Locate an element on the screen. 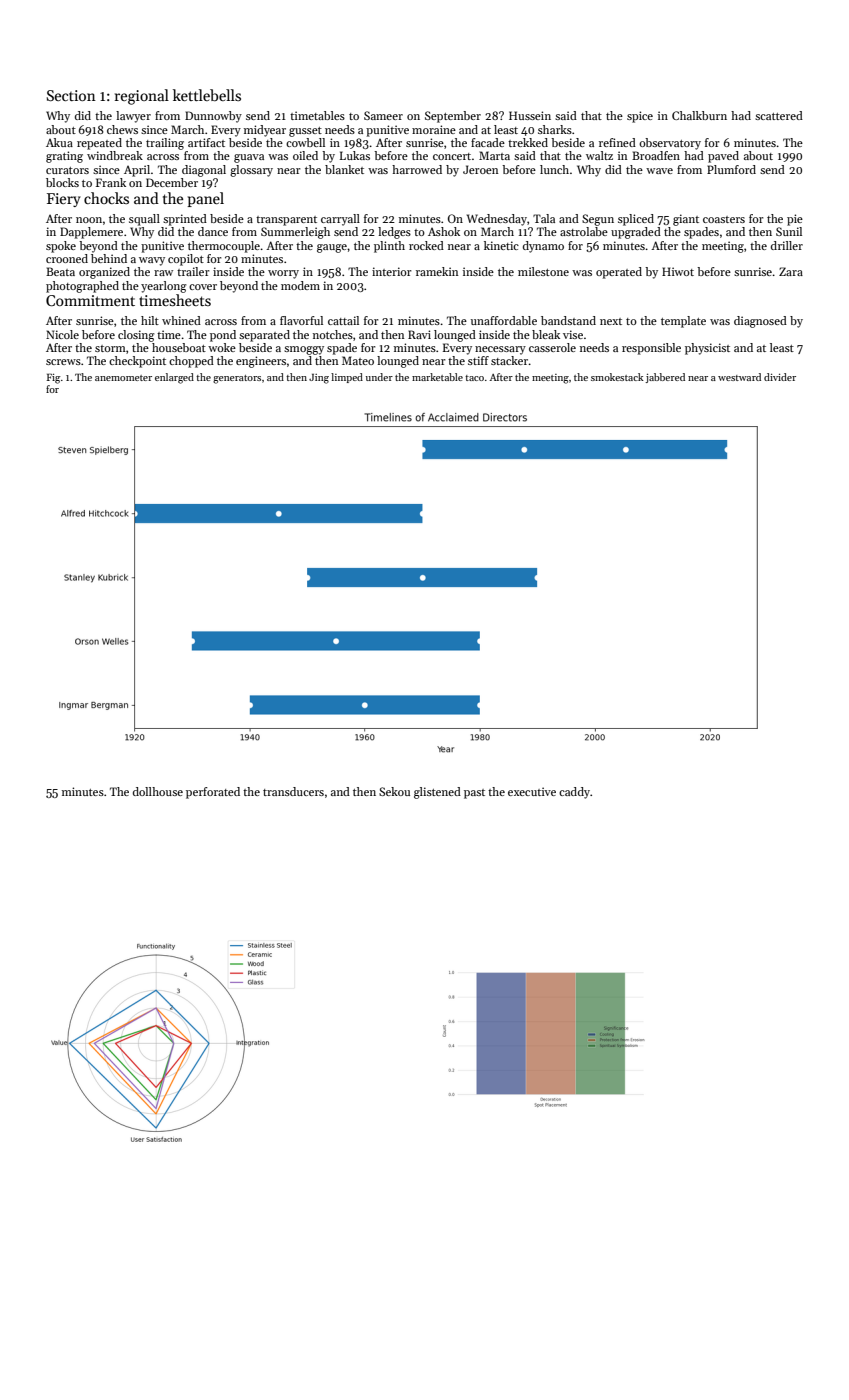 This screenshot has height=1400, width=849. westward is located at coordinates (739, 377).
